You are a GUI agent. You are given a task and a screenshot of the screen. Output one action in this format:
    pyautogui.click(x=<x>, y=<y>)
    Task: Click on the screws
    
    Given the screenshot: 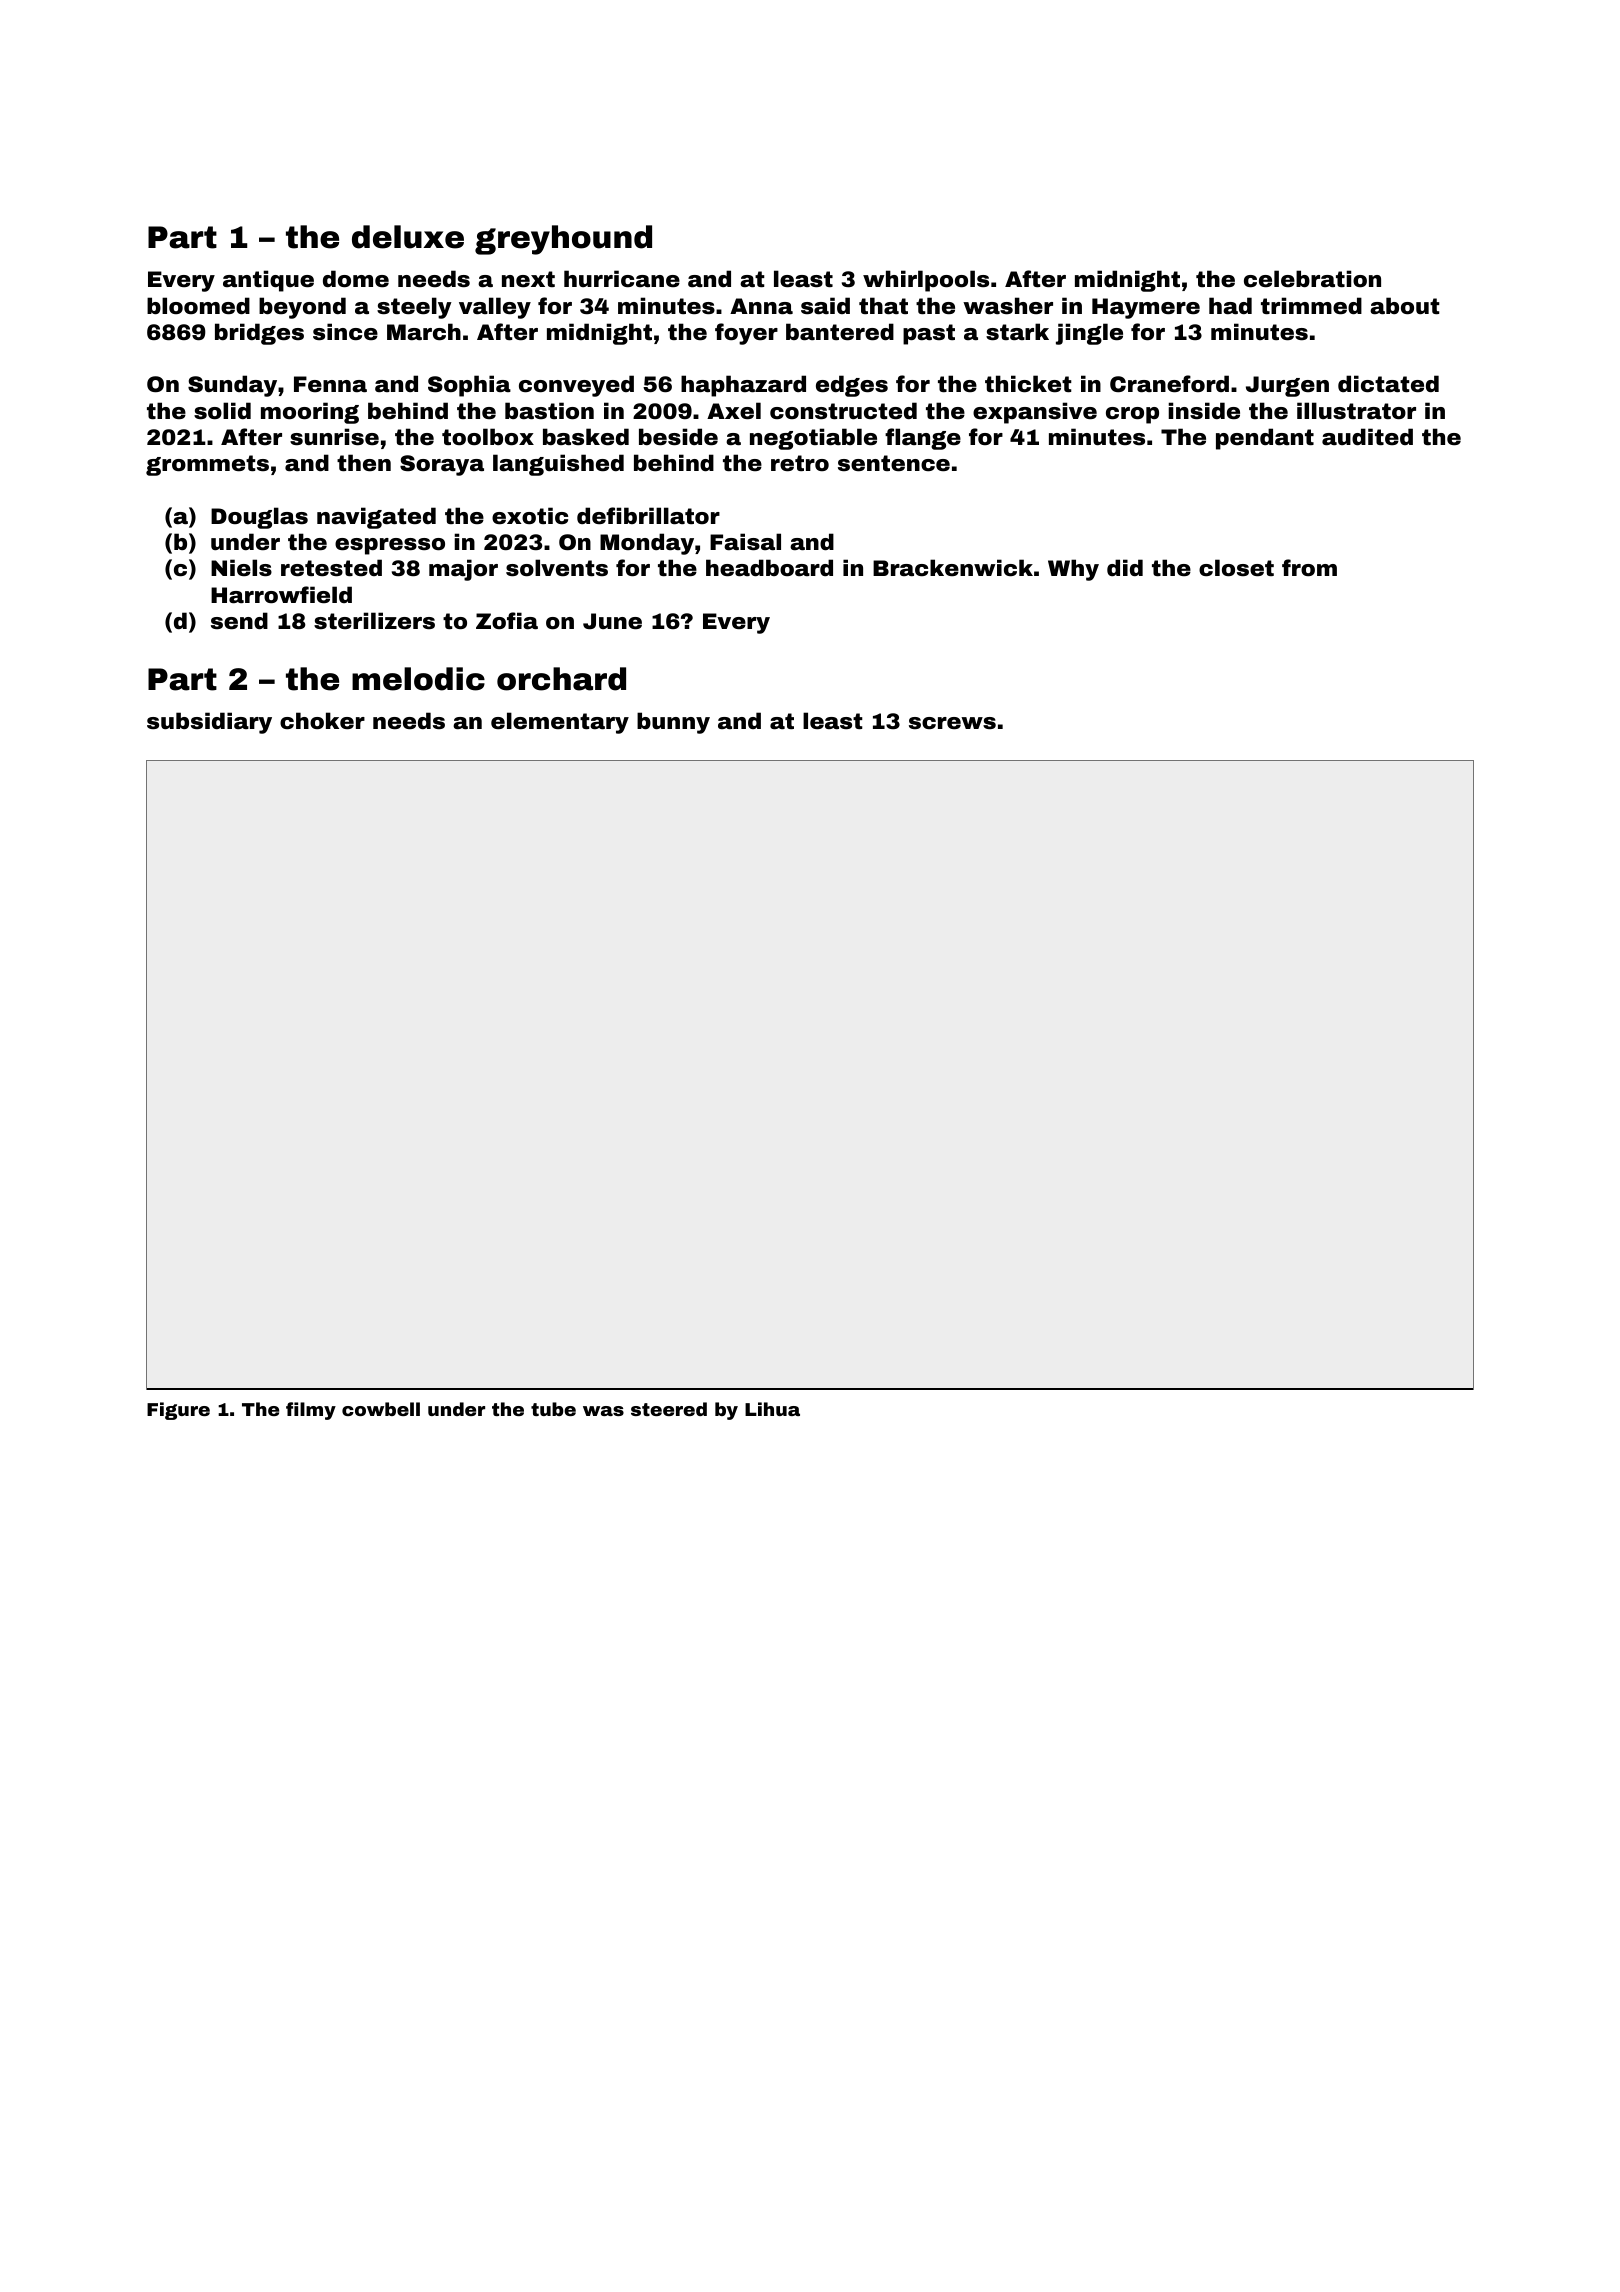 What is the action you would take?
    pyautogui.click(x=952, y=723)
